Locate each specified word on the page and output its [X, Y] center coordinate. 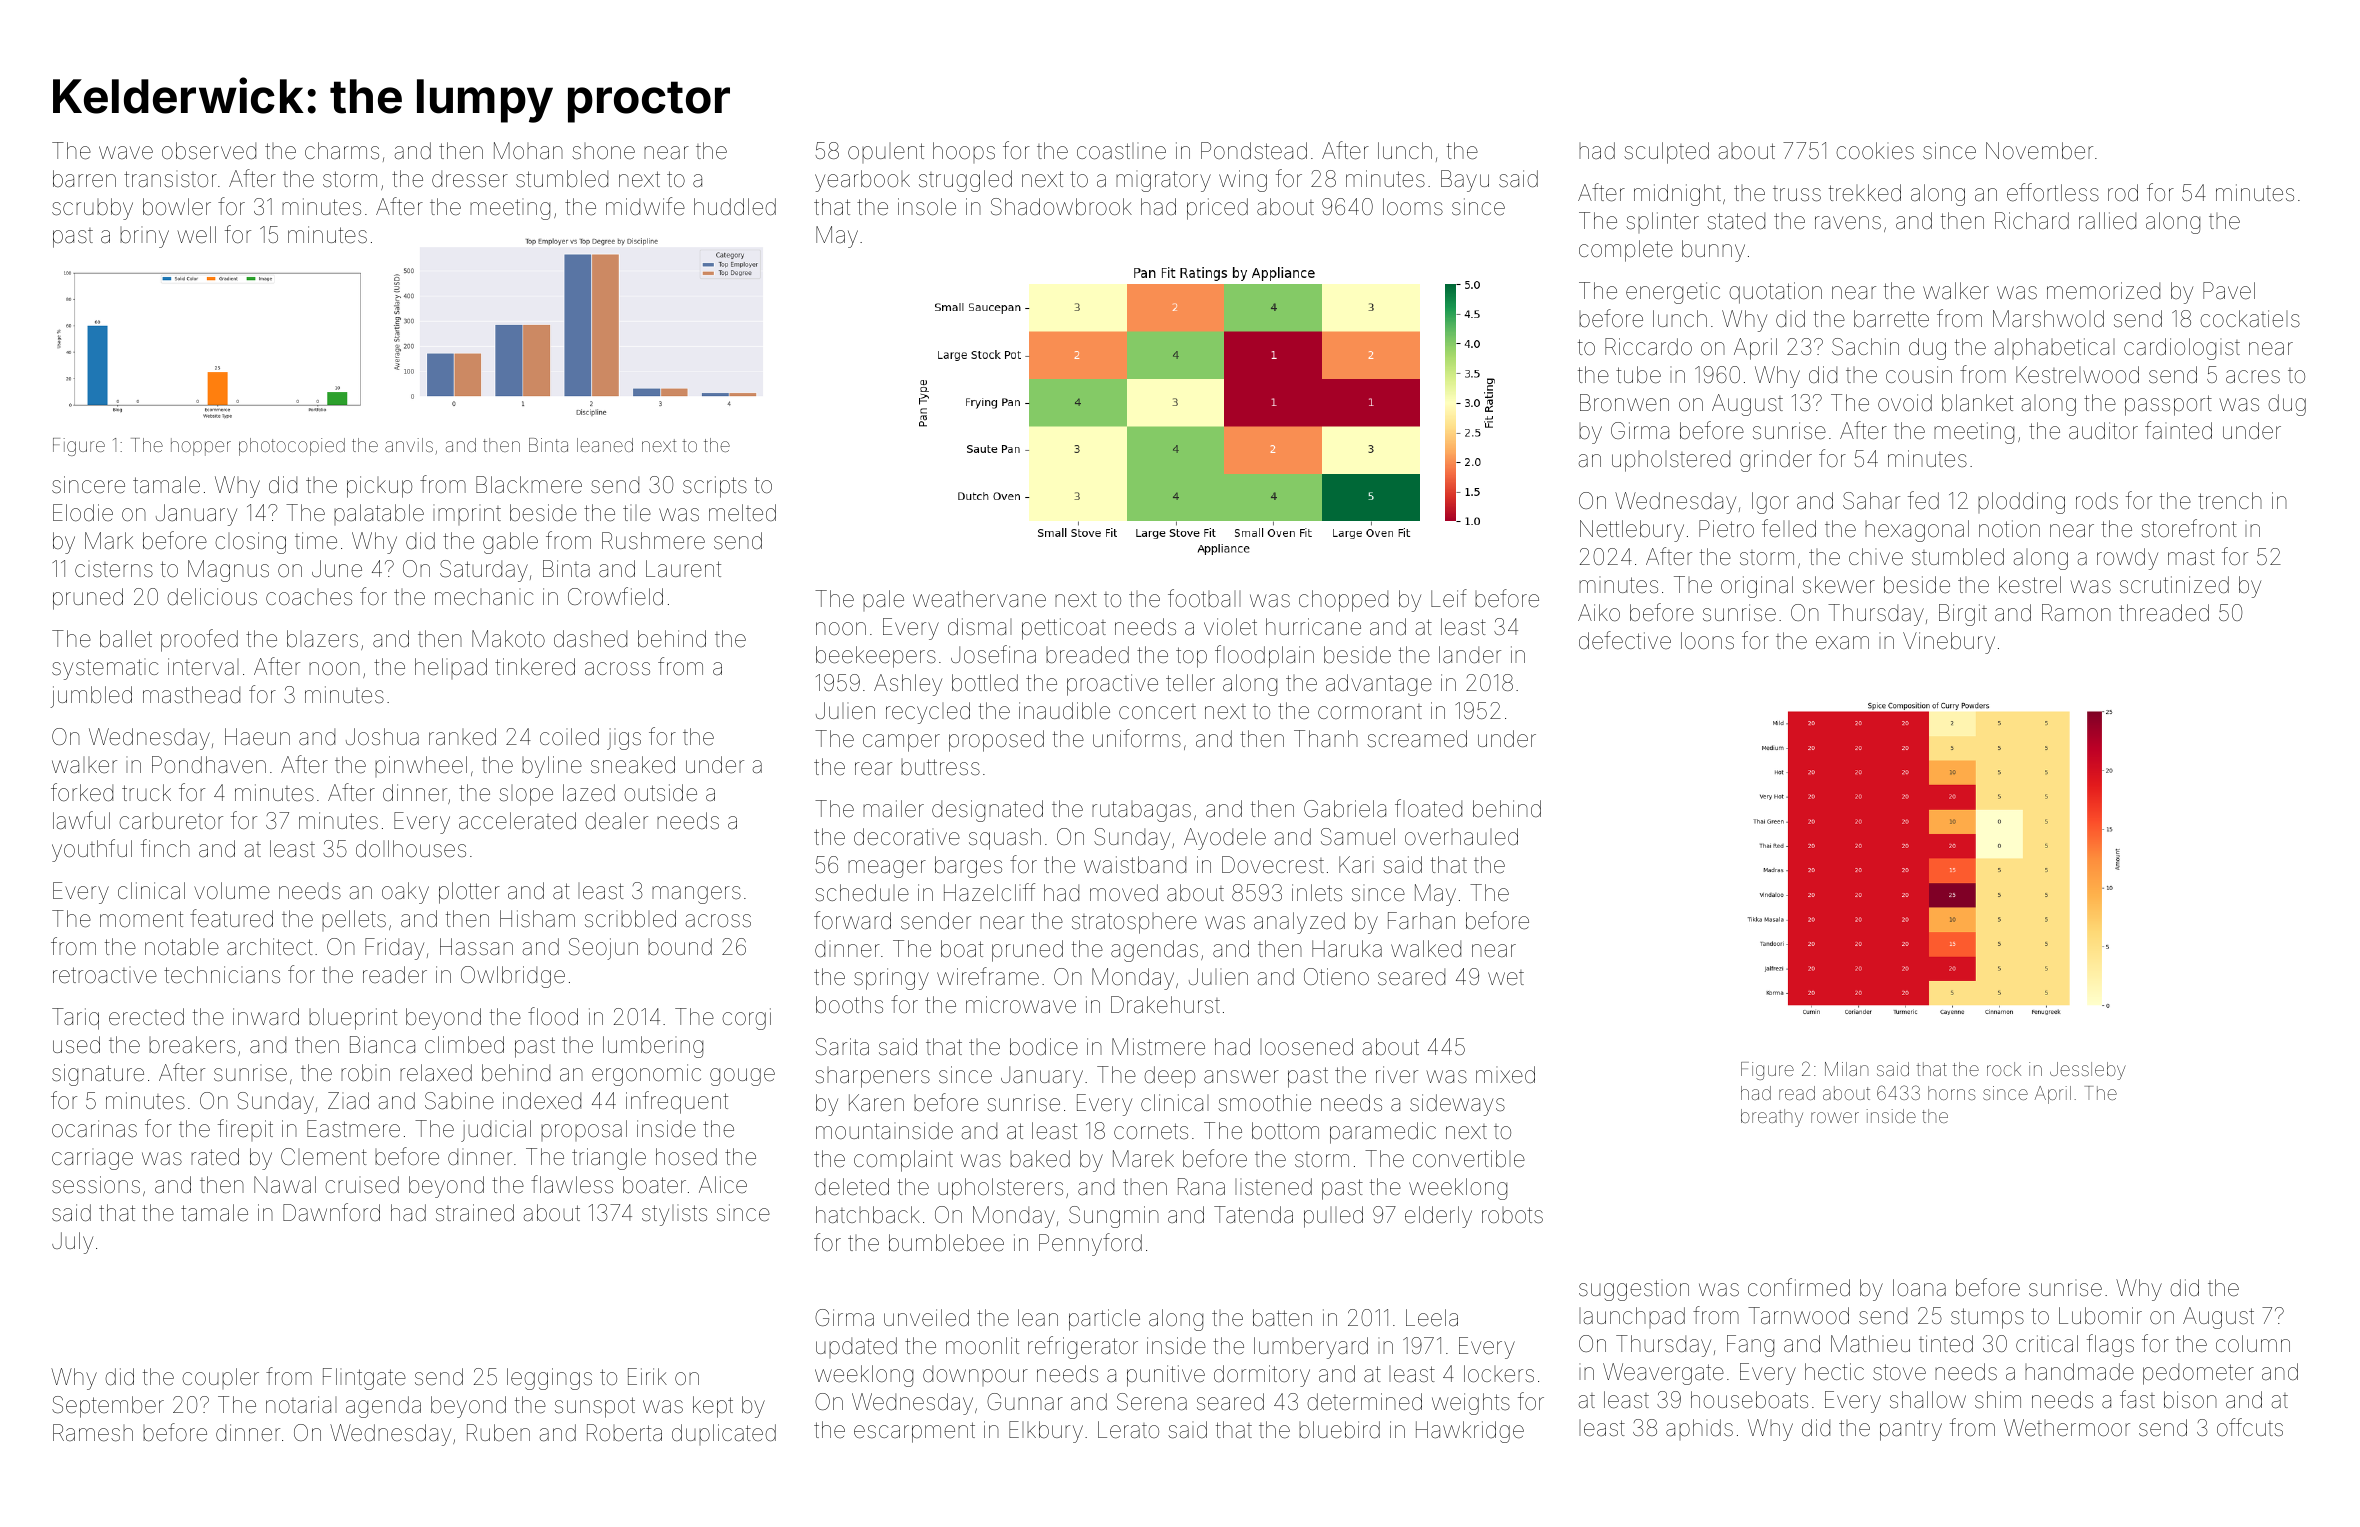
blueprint [353, 1019]
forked [82, 792]
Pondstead [1254, 151]
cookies [1875, 151]
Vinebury [1949, 643]
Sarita [842, 1047]
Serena [1152, 1402]
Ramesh [93, 1433]
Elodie [83, 512]
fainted [2178, 430]
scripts [715, 487]
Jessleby [2088, 1071]
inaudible [1064, 711]
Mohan [528, 150]
